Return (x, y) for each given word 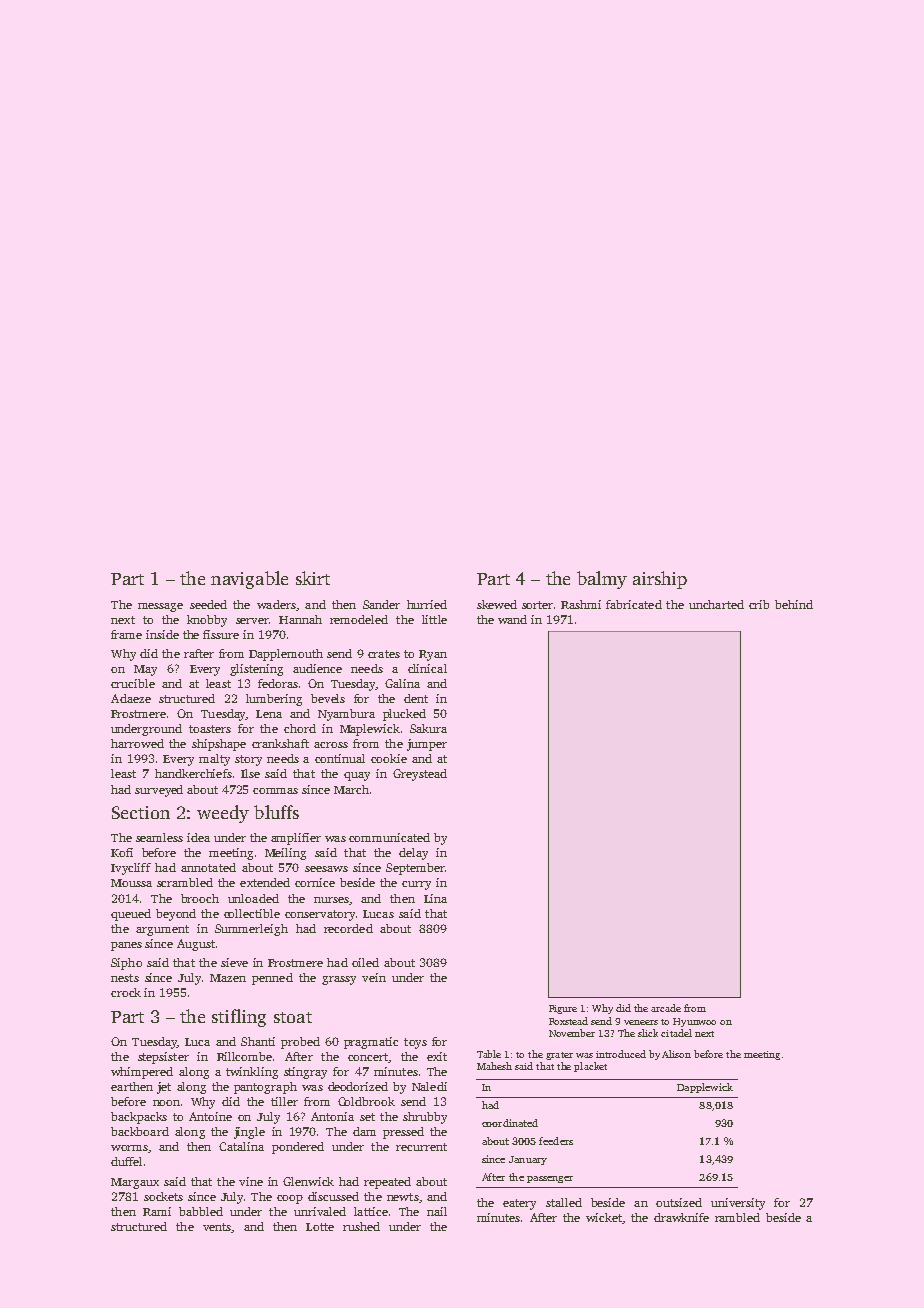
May (145, 670)
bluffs (276, 812)
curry (416, 885)
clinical (427, 668)
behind (794, 604)
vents (217, 1227)
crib (759, 604)
